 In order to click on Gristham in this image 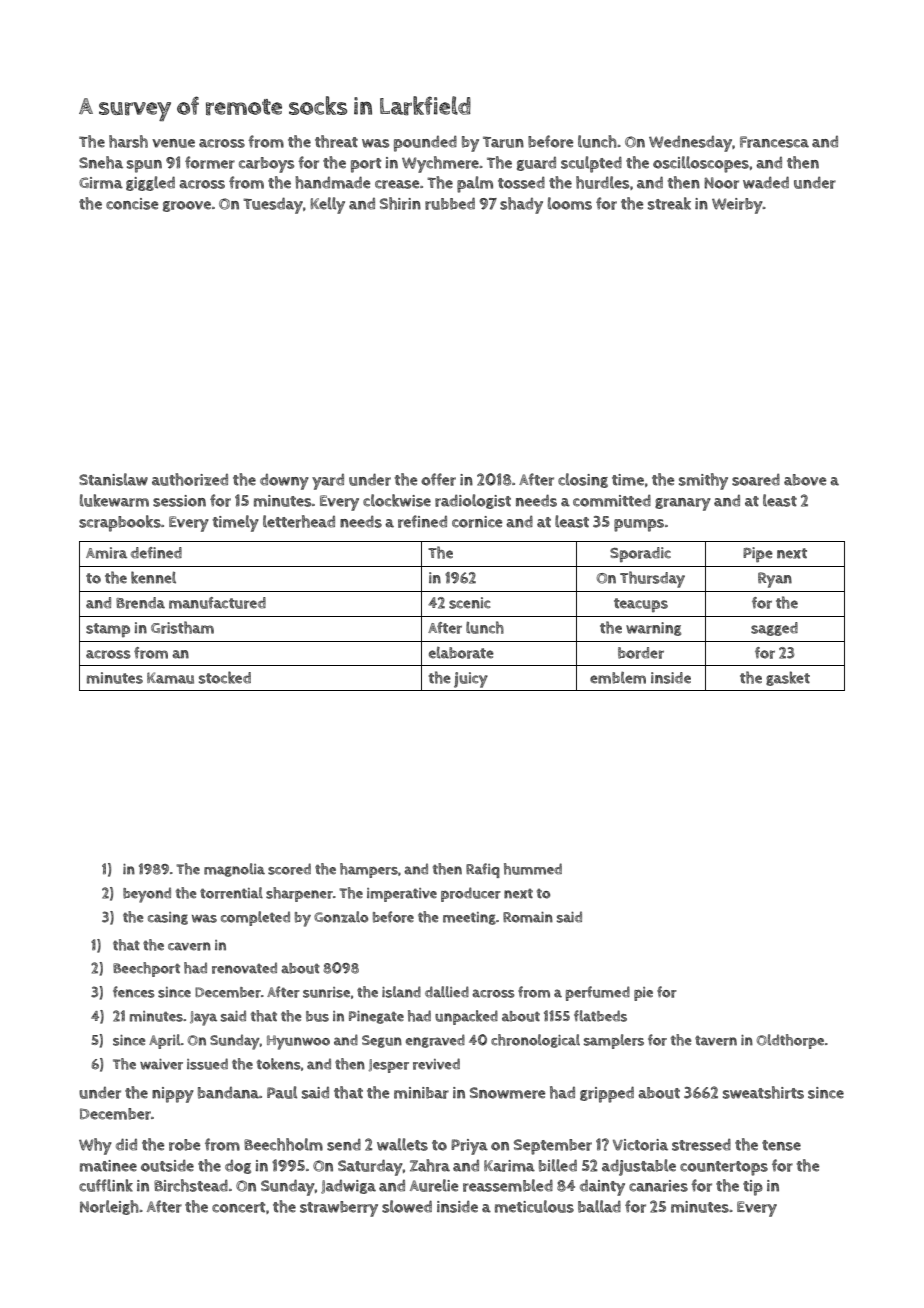, I will do `click(182, 627)`.
